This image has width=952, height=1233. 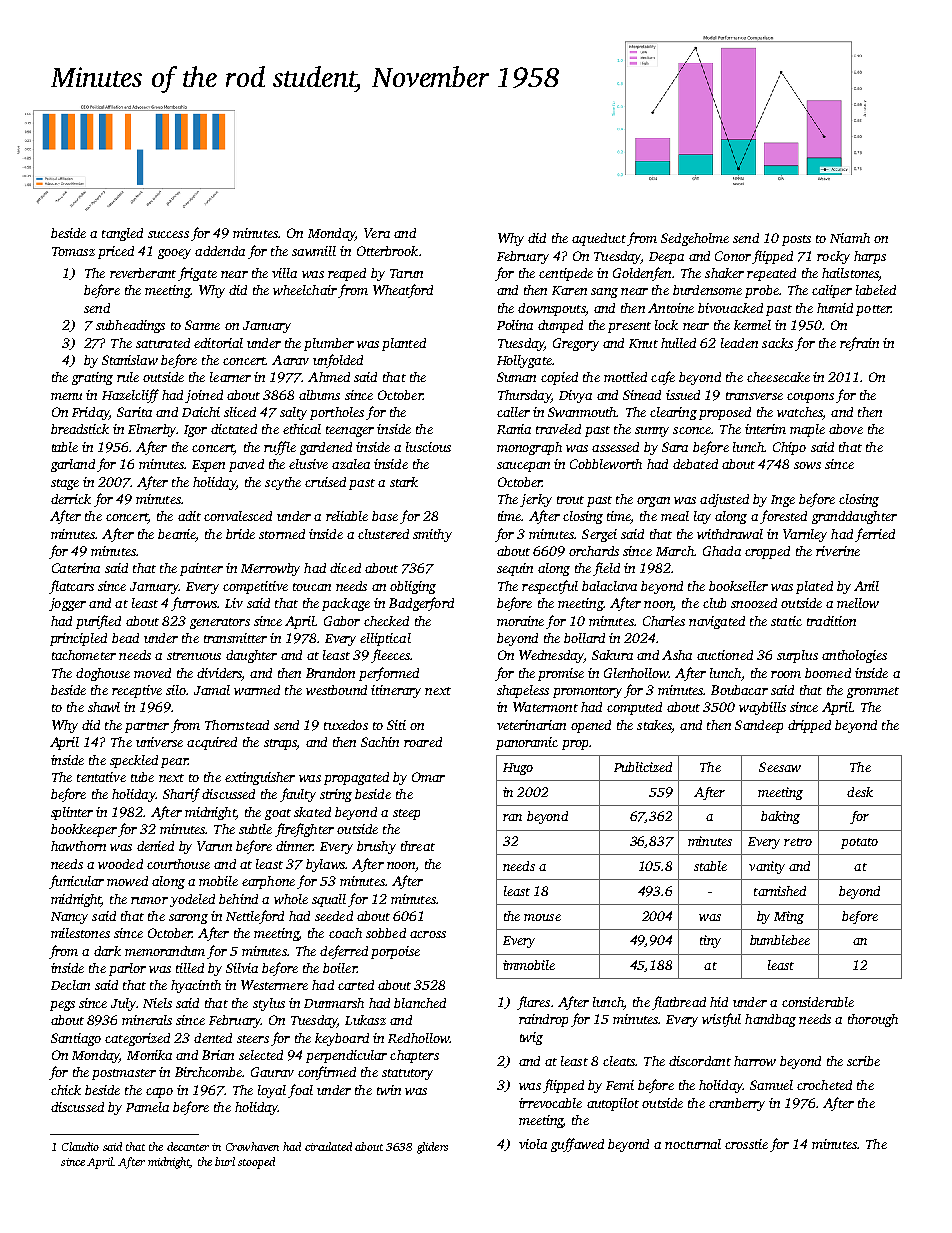 I want to click on thorough, so click(x=873, y=1020).
